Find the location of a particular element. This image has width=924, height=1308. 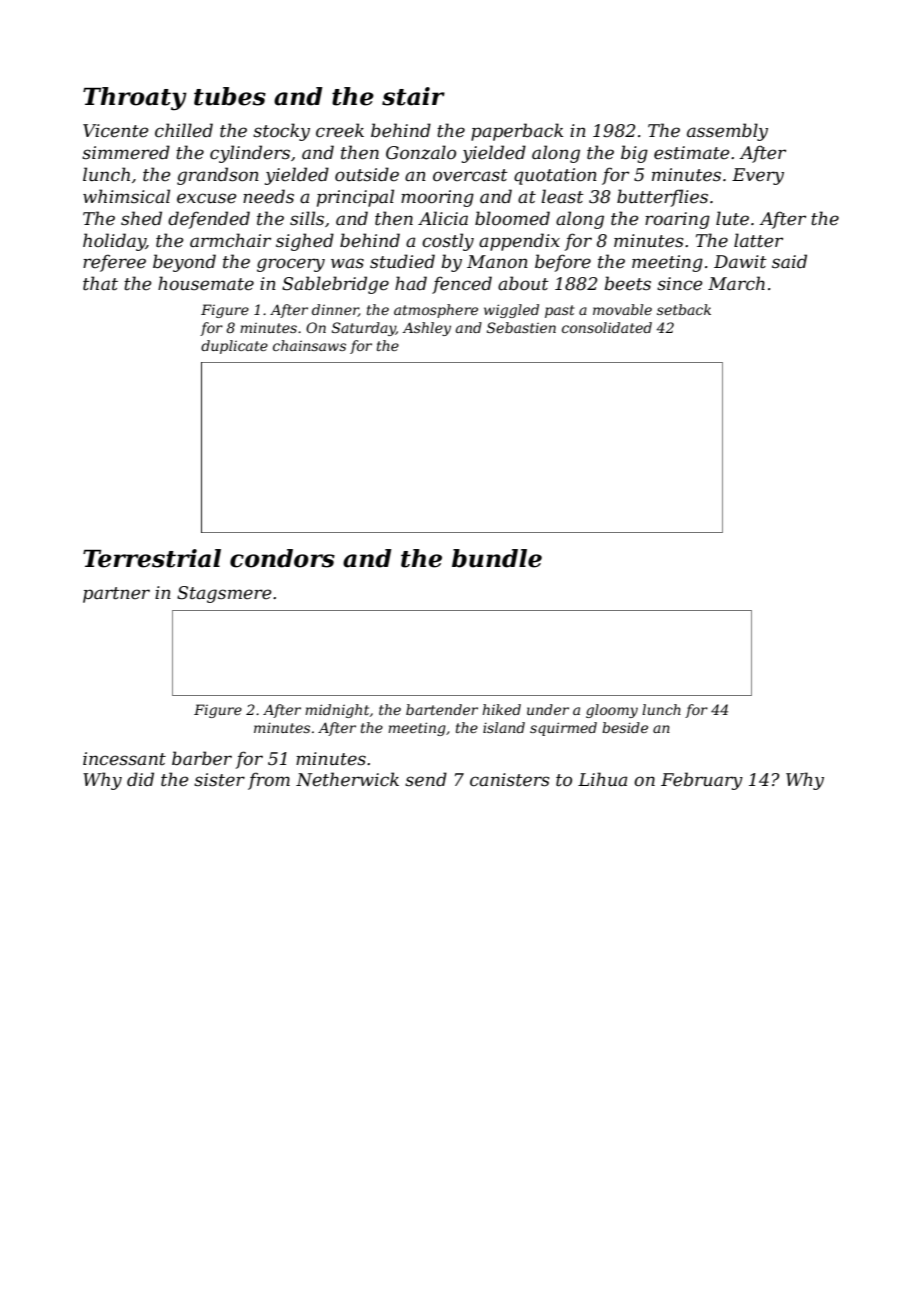

bundle is located at coordinates (497, 558).
